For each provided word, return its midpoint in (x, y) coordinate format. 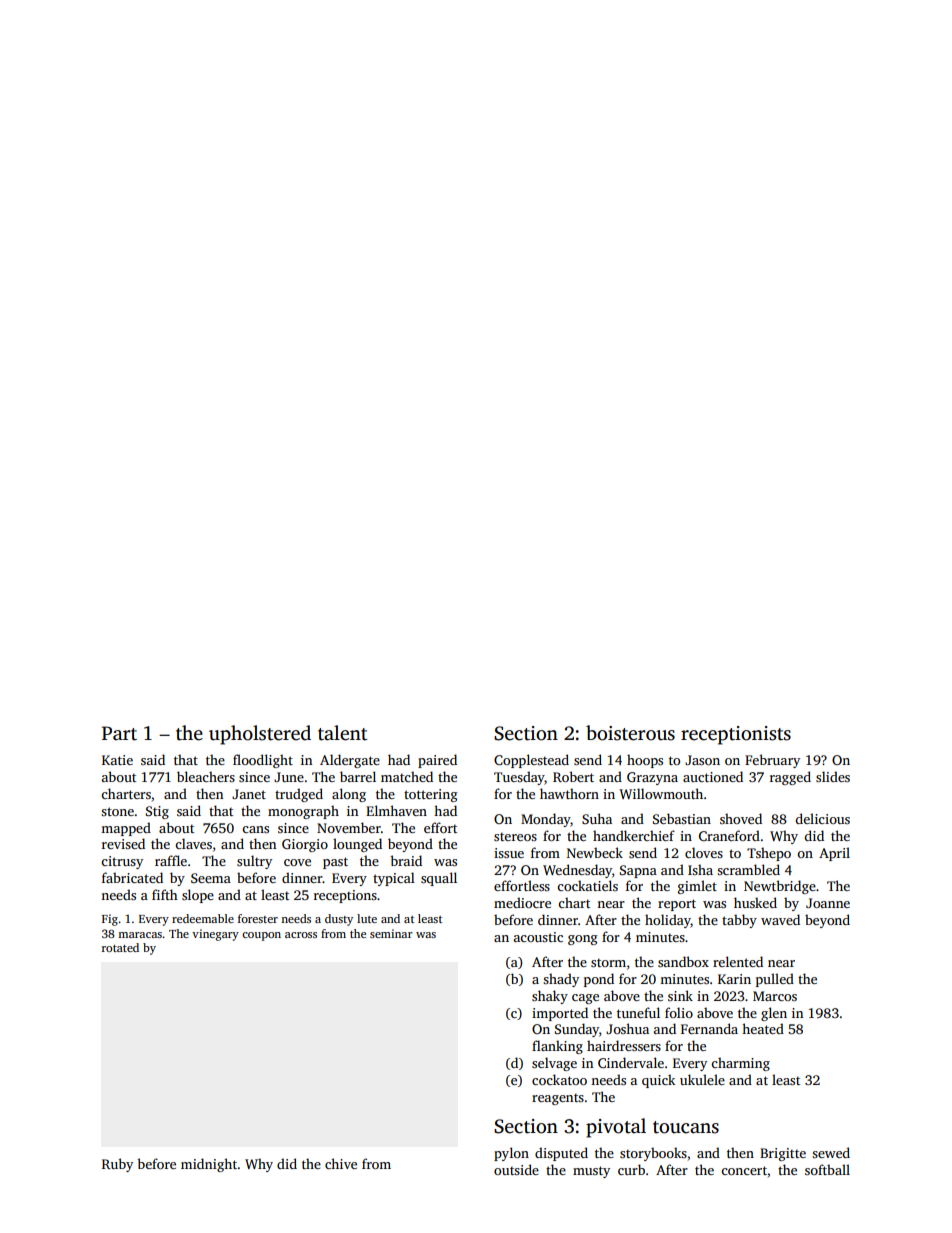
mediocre (522, 902)
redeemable (203, 918)
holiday (668, 921)
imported (560, 1014)
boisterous (630, 733)
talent (342, 733)
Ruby (117, 1165)
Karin (734, 979)
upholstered (260, 735)
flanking (557, 1047)
